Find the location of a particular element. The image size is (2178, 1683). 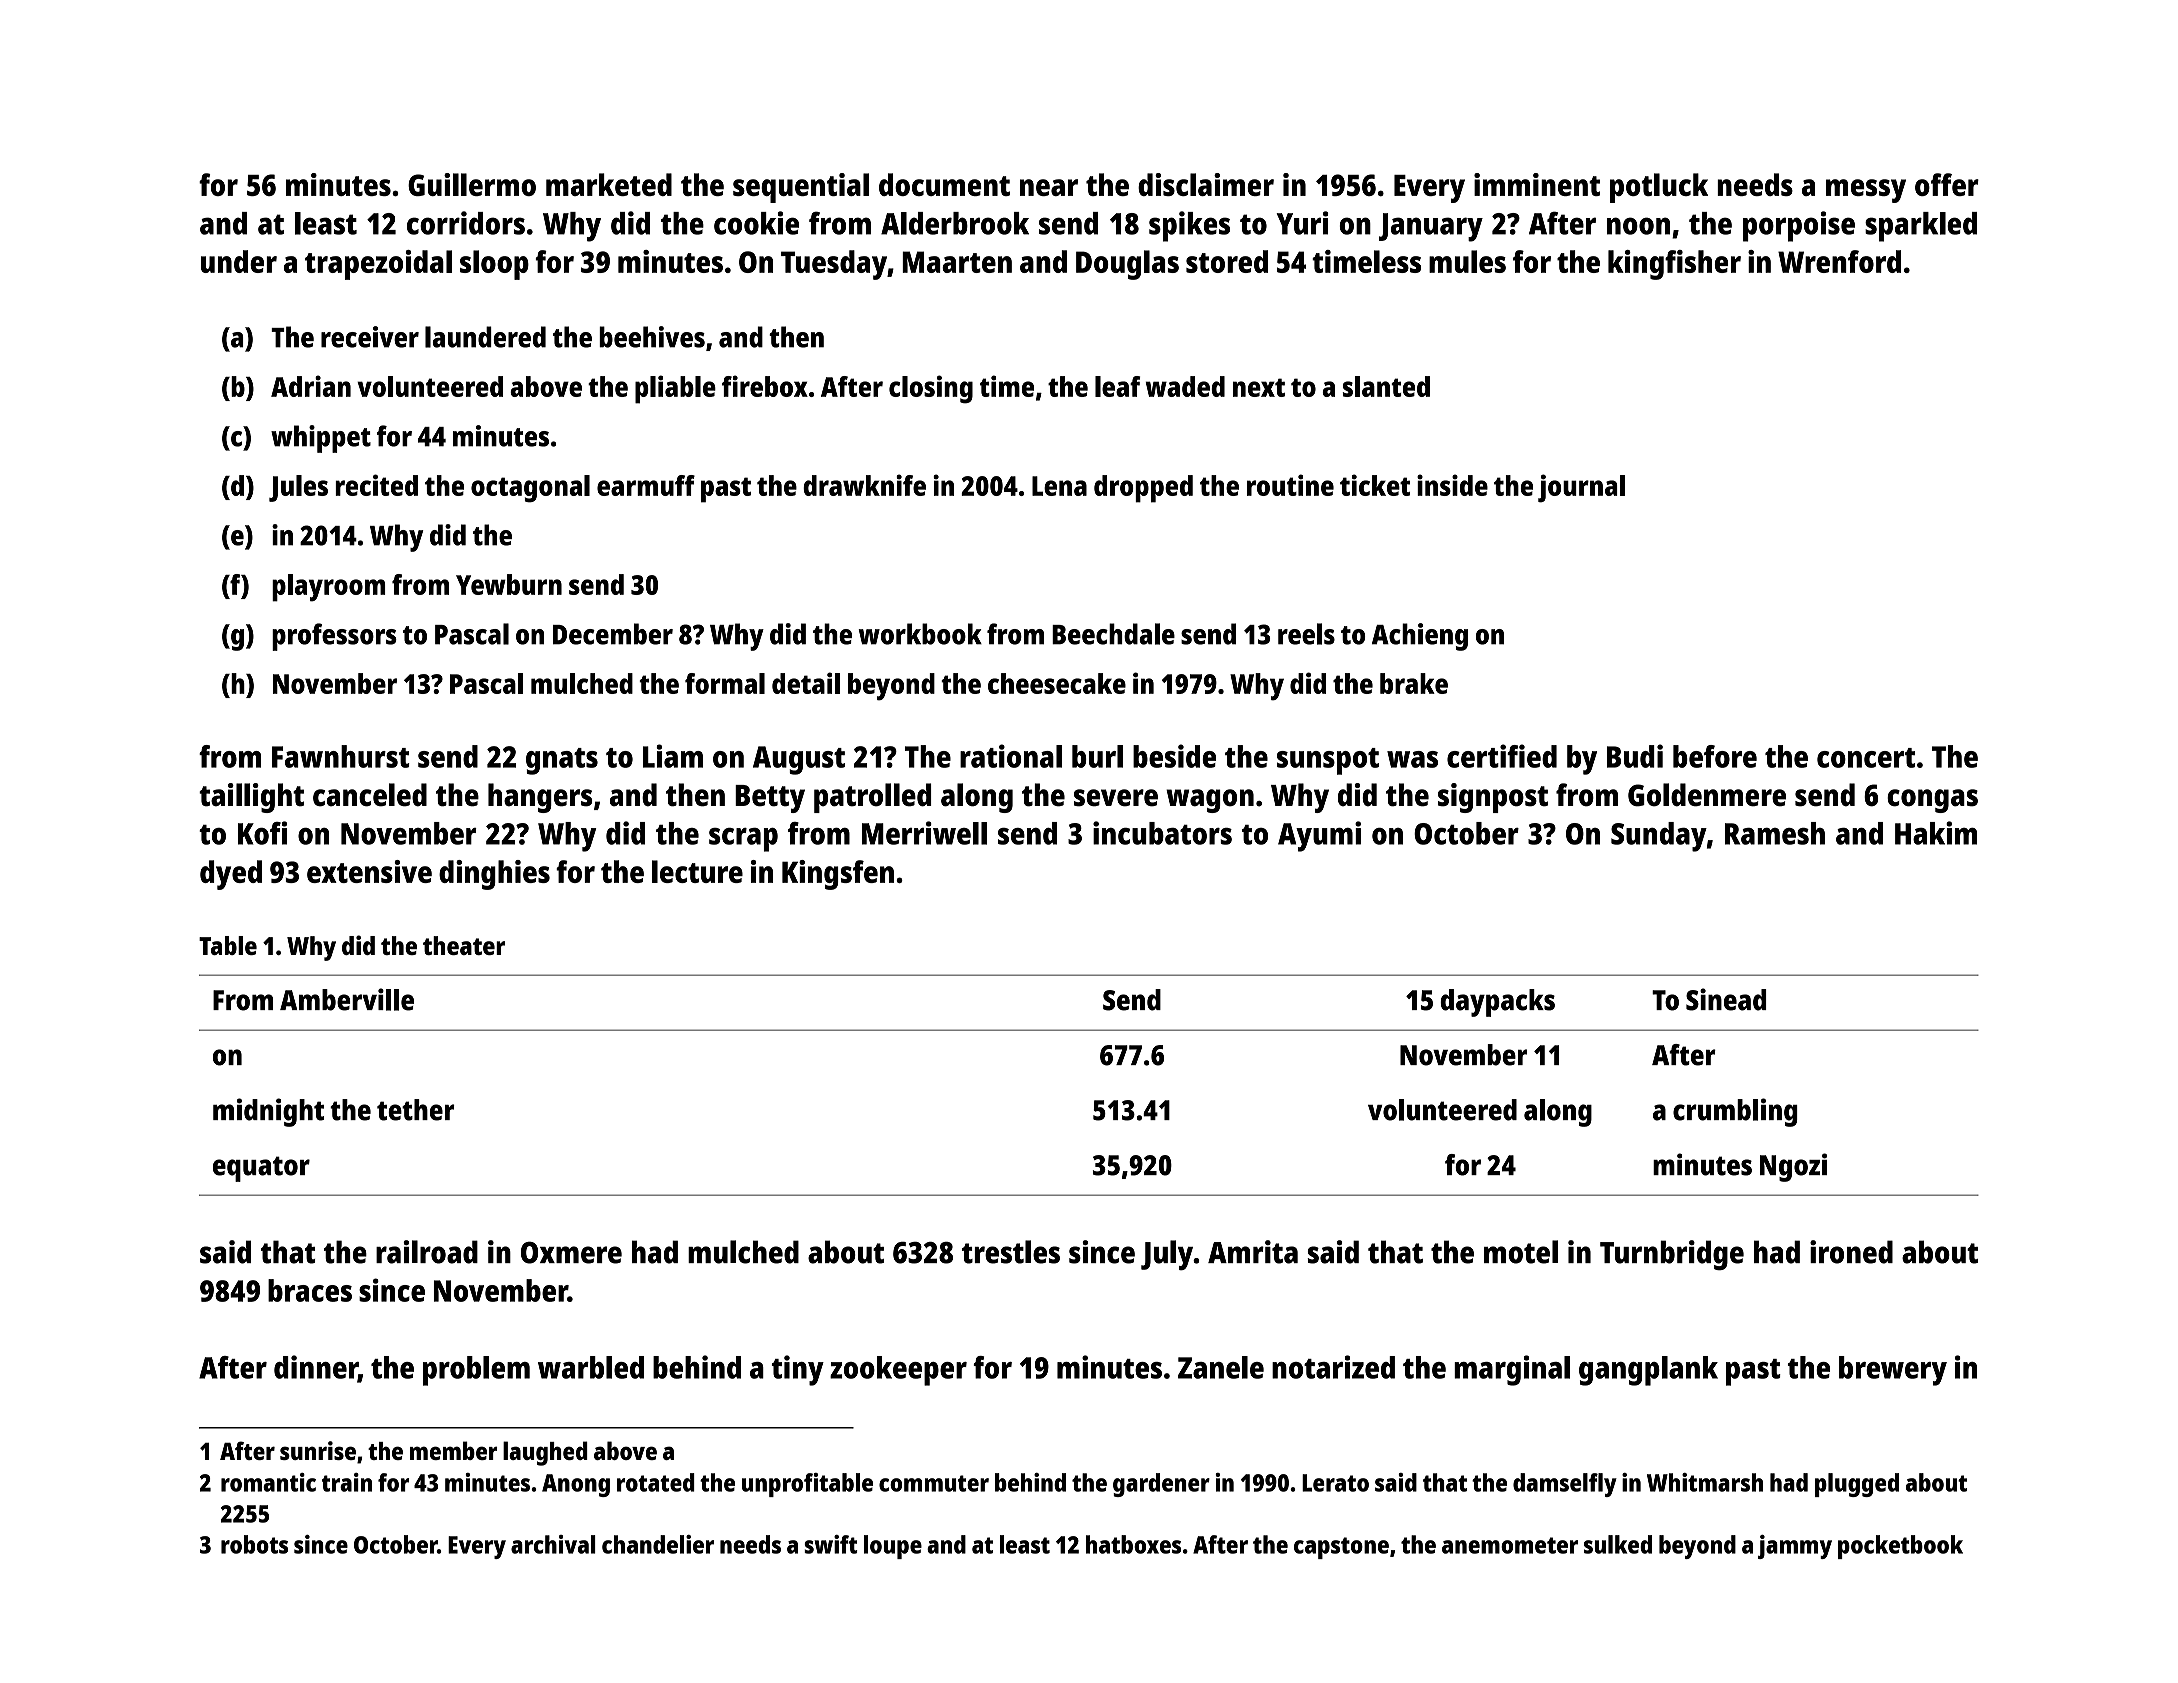

Fawnhurst is located at coordinates (340, 756).
